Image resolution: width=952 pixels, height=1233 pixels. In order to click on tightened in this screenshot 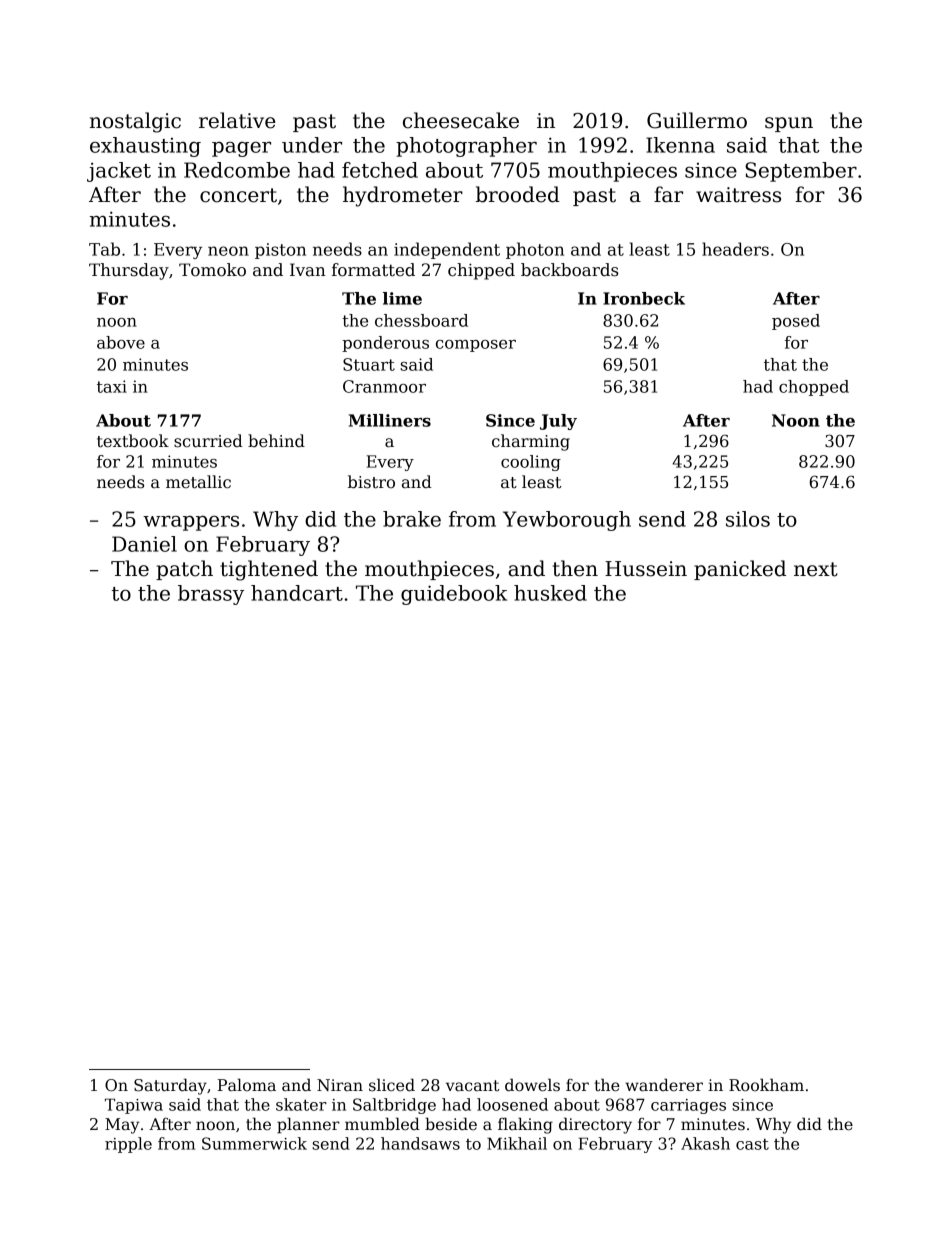, I will do `click(269, 570)`.
